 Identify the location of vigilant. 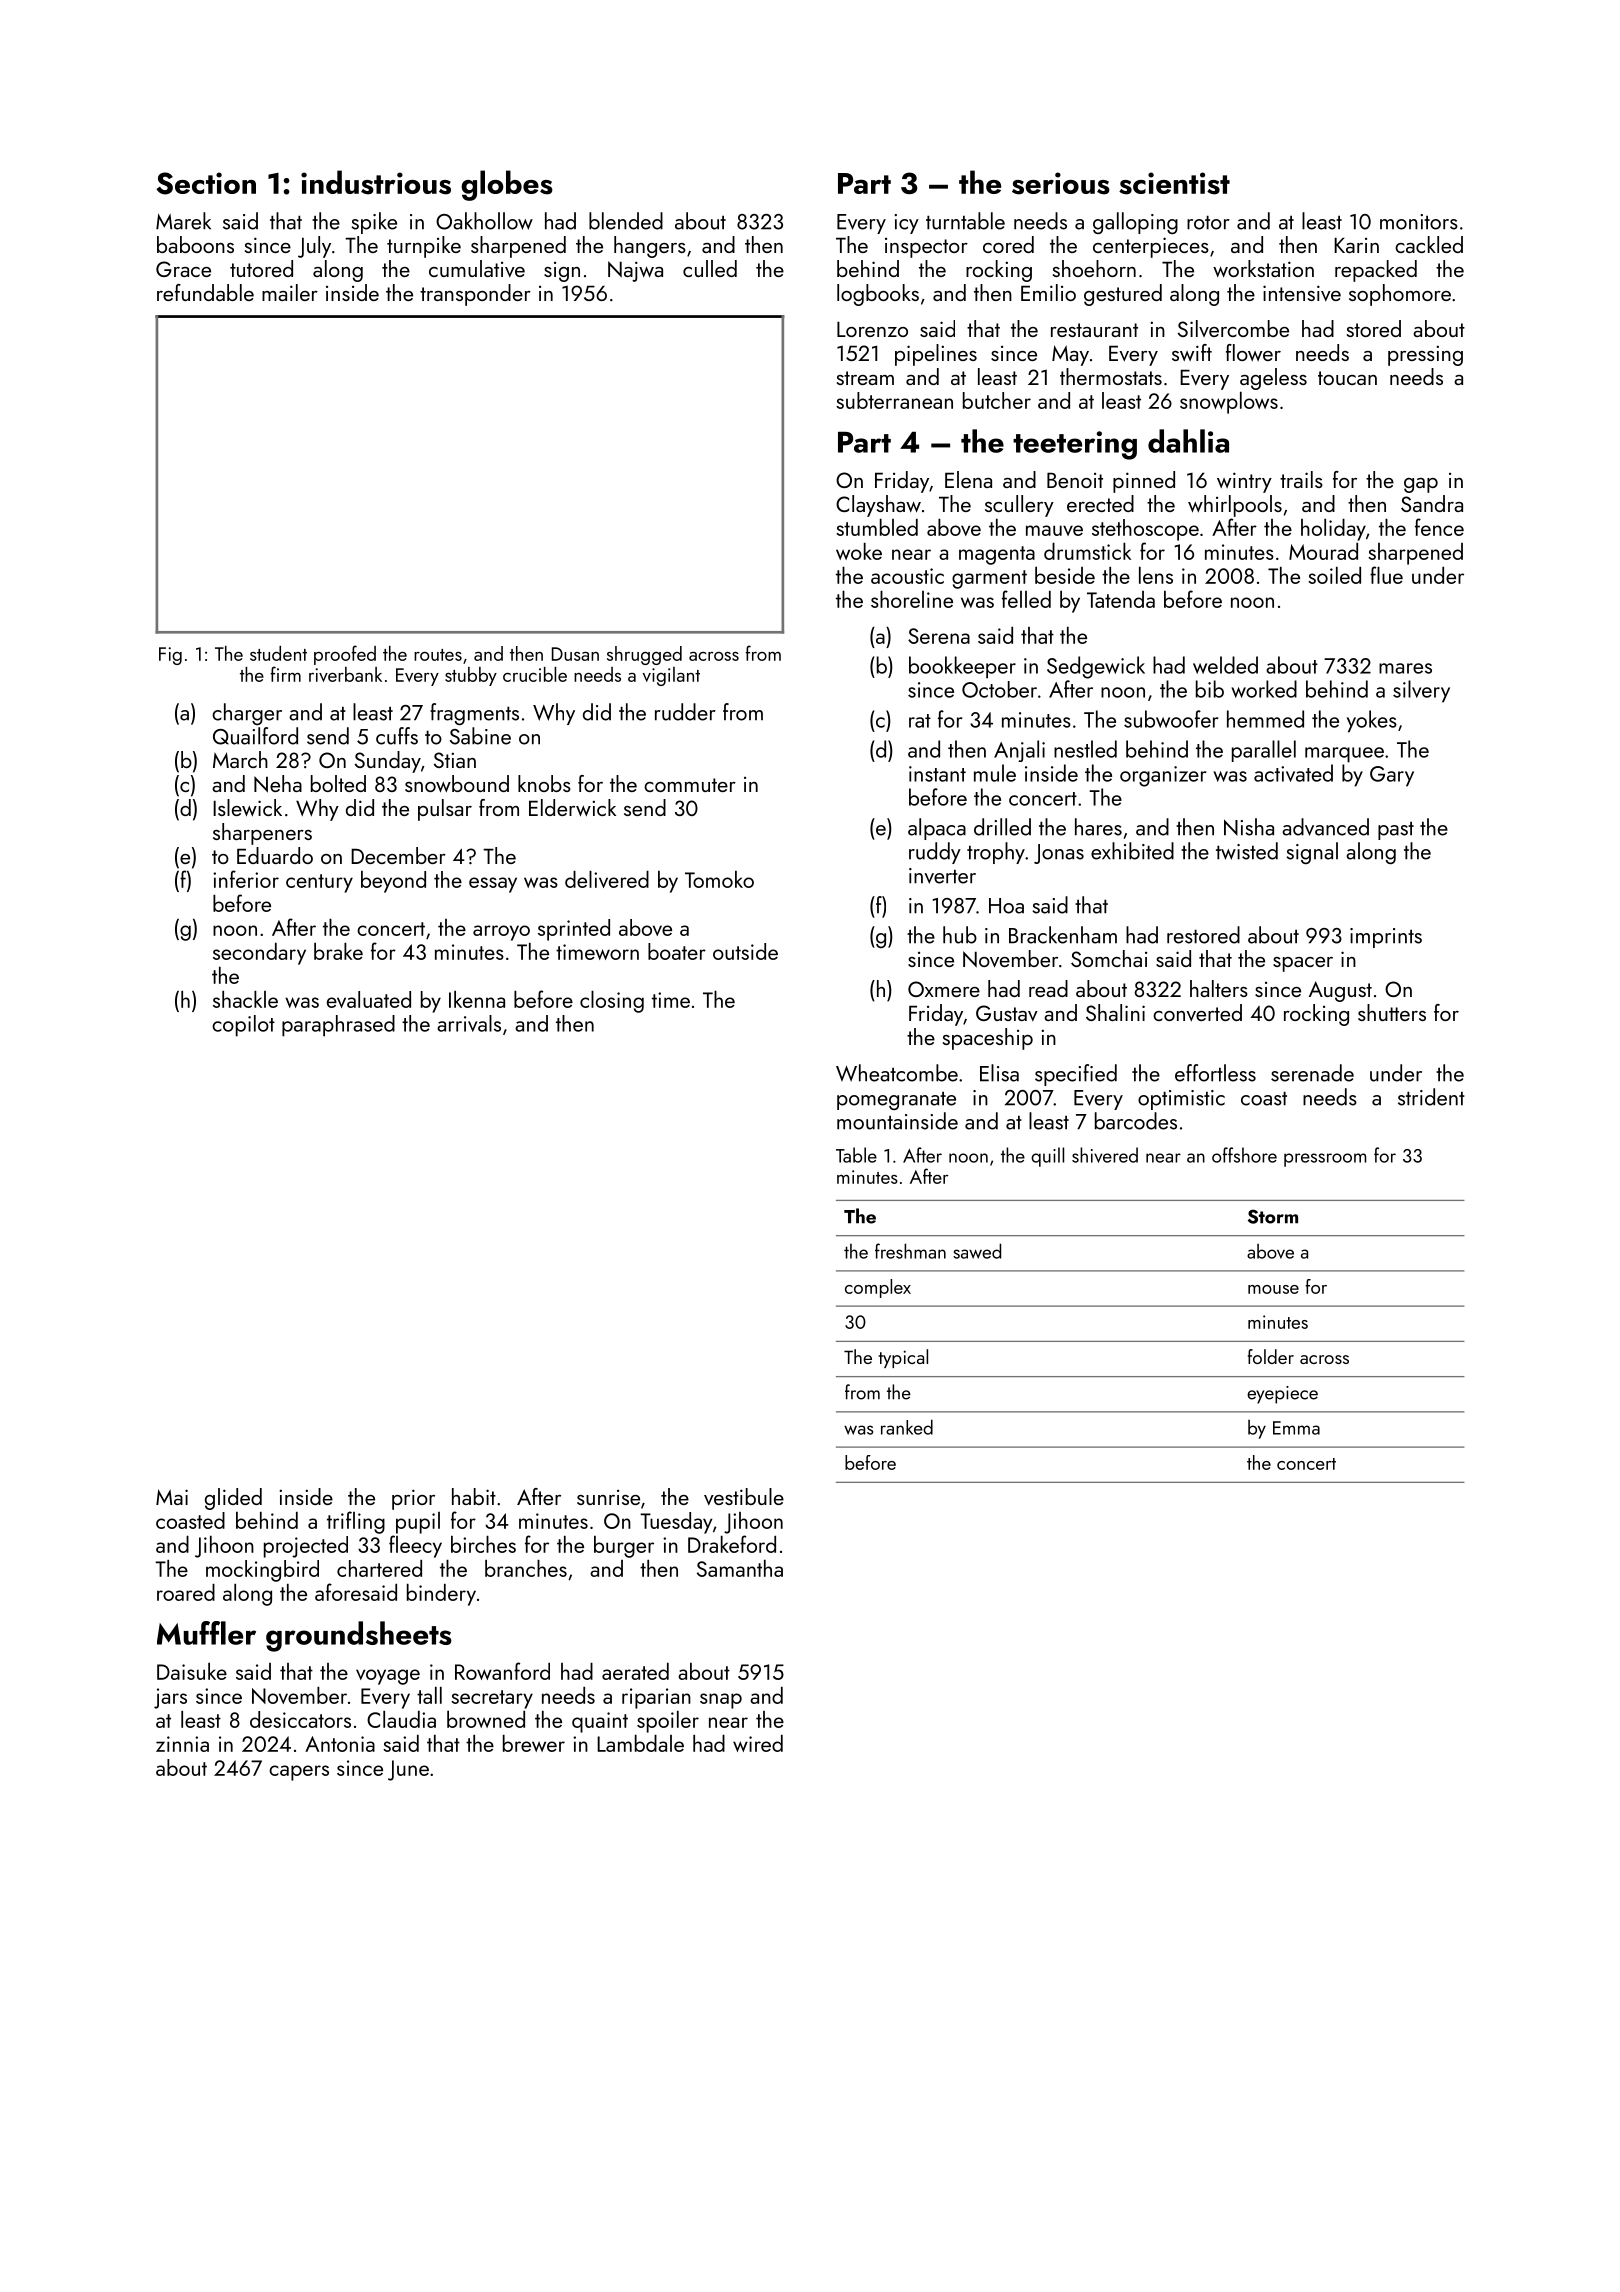
(671, 676).
